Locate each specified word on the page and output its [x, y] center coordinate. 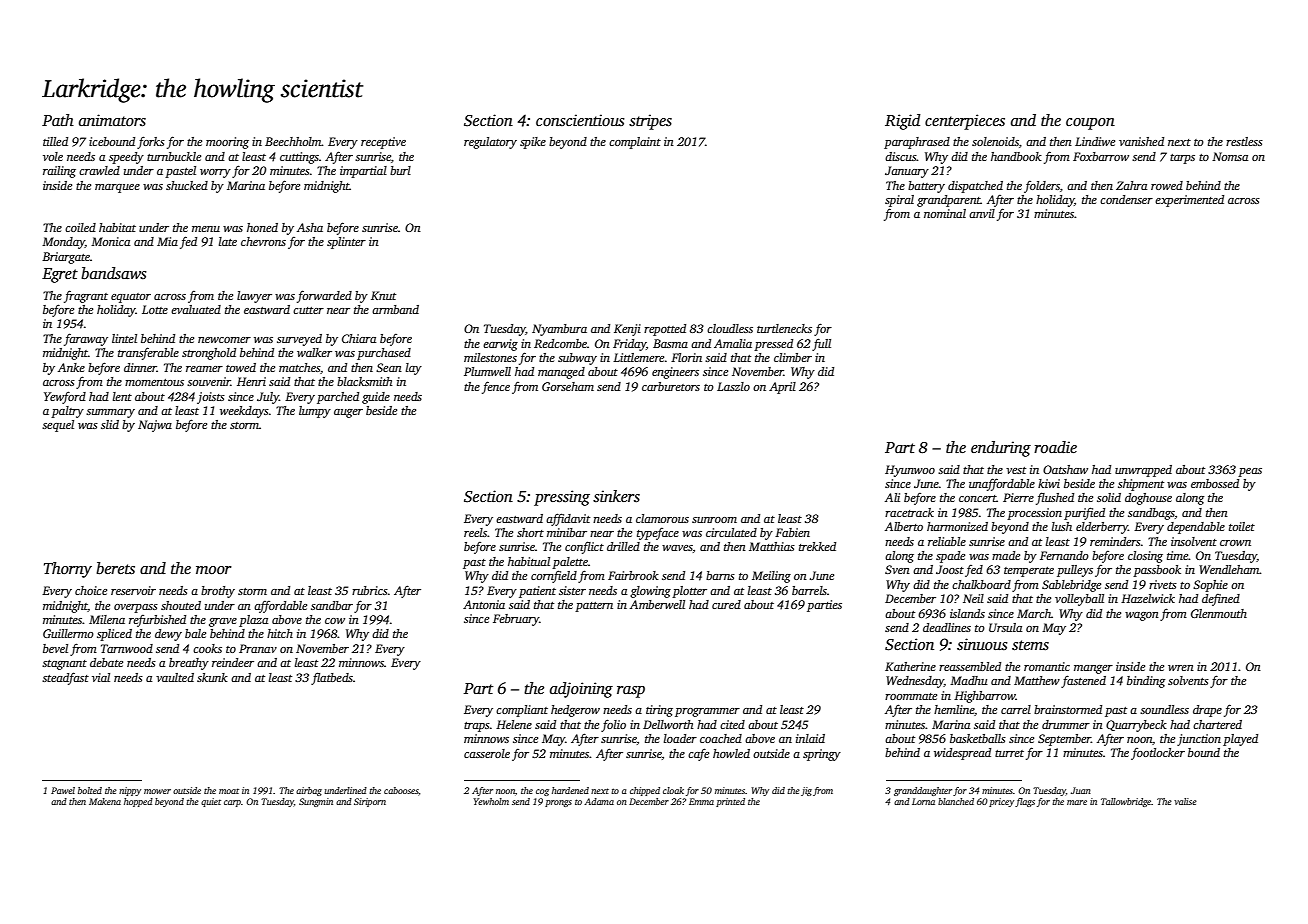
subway [577, 359]
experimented [1189, 201]
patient [537, 592]
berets [115, 568]
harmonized [957, 526]
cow [335, 621]
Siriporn [370, 802]
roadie [1055, 447]
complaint [635, 143]
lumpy [315, 412]
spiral [899, 201]
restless [1244, 141]
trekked [817, 546]
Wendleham [1229, 569]
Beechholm [293, 141]
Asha [310, 227]
